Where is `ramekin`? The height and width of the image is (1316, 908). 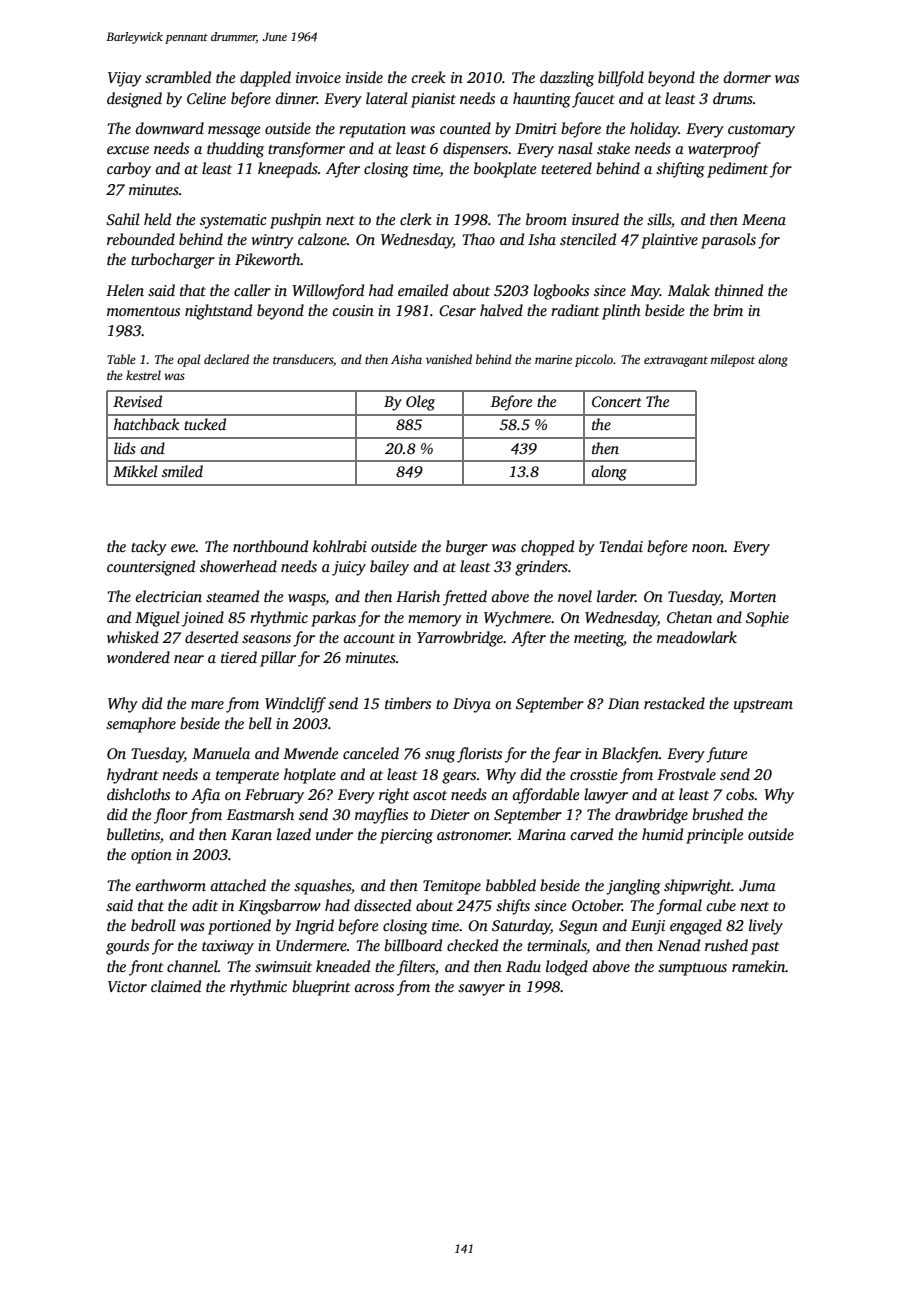
ramekin is located at coordinates (758, 966).
